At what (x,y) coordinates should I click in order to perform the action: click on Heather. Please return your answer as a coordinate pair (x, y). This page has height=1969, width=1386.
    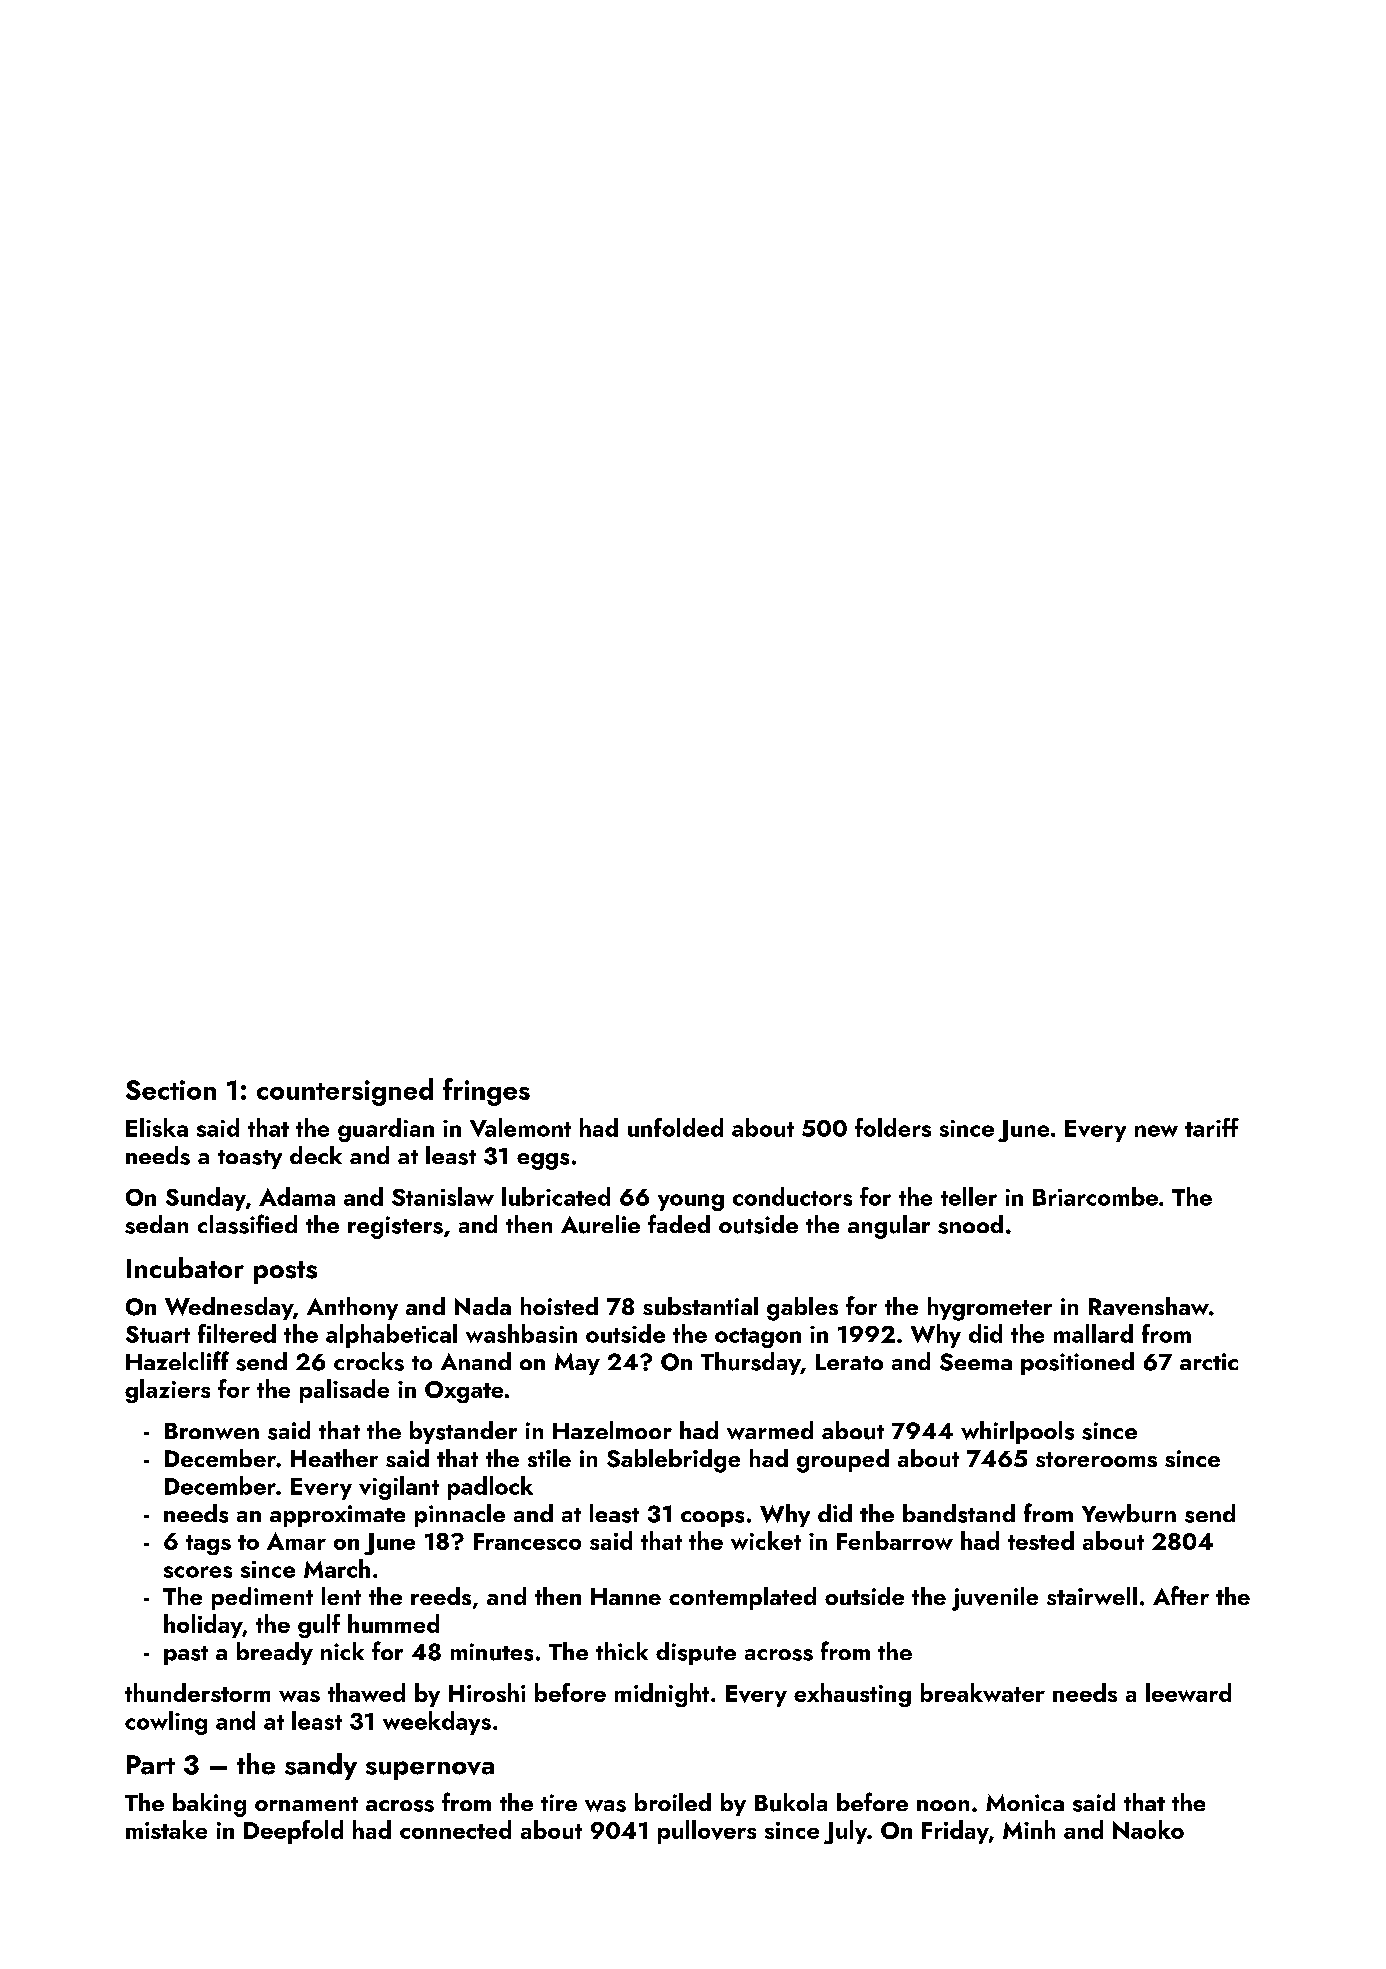
    Looking at the image, I should click on (334, 1458).
